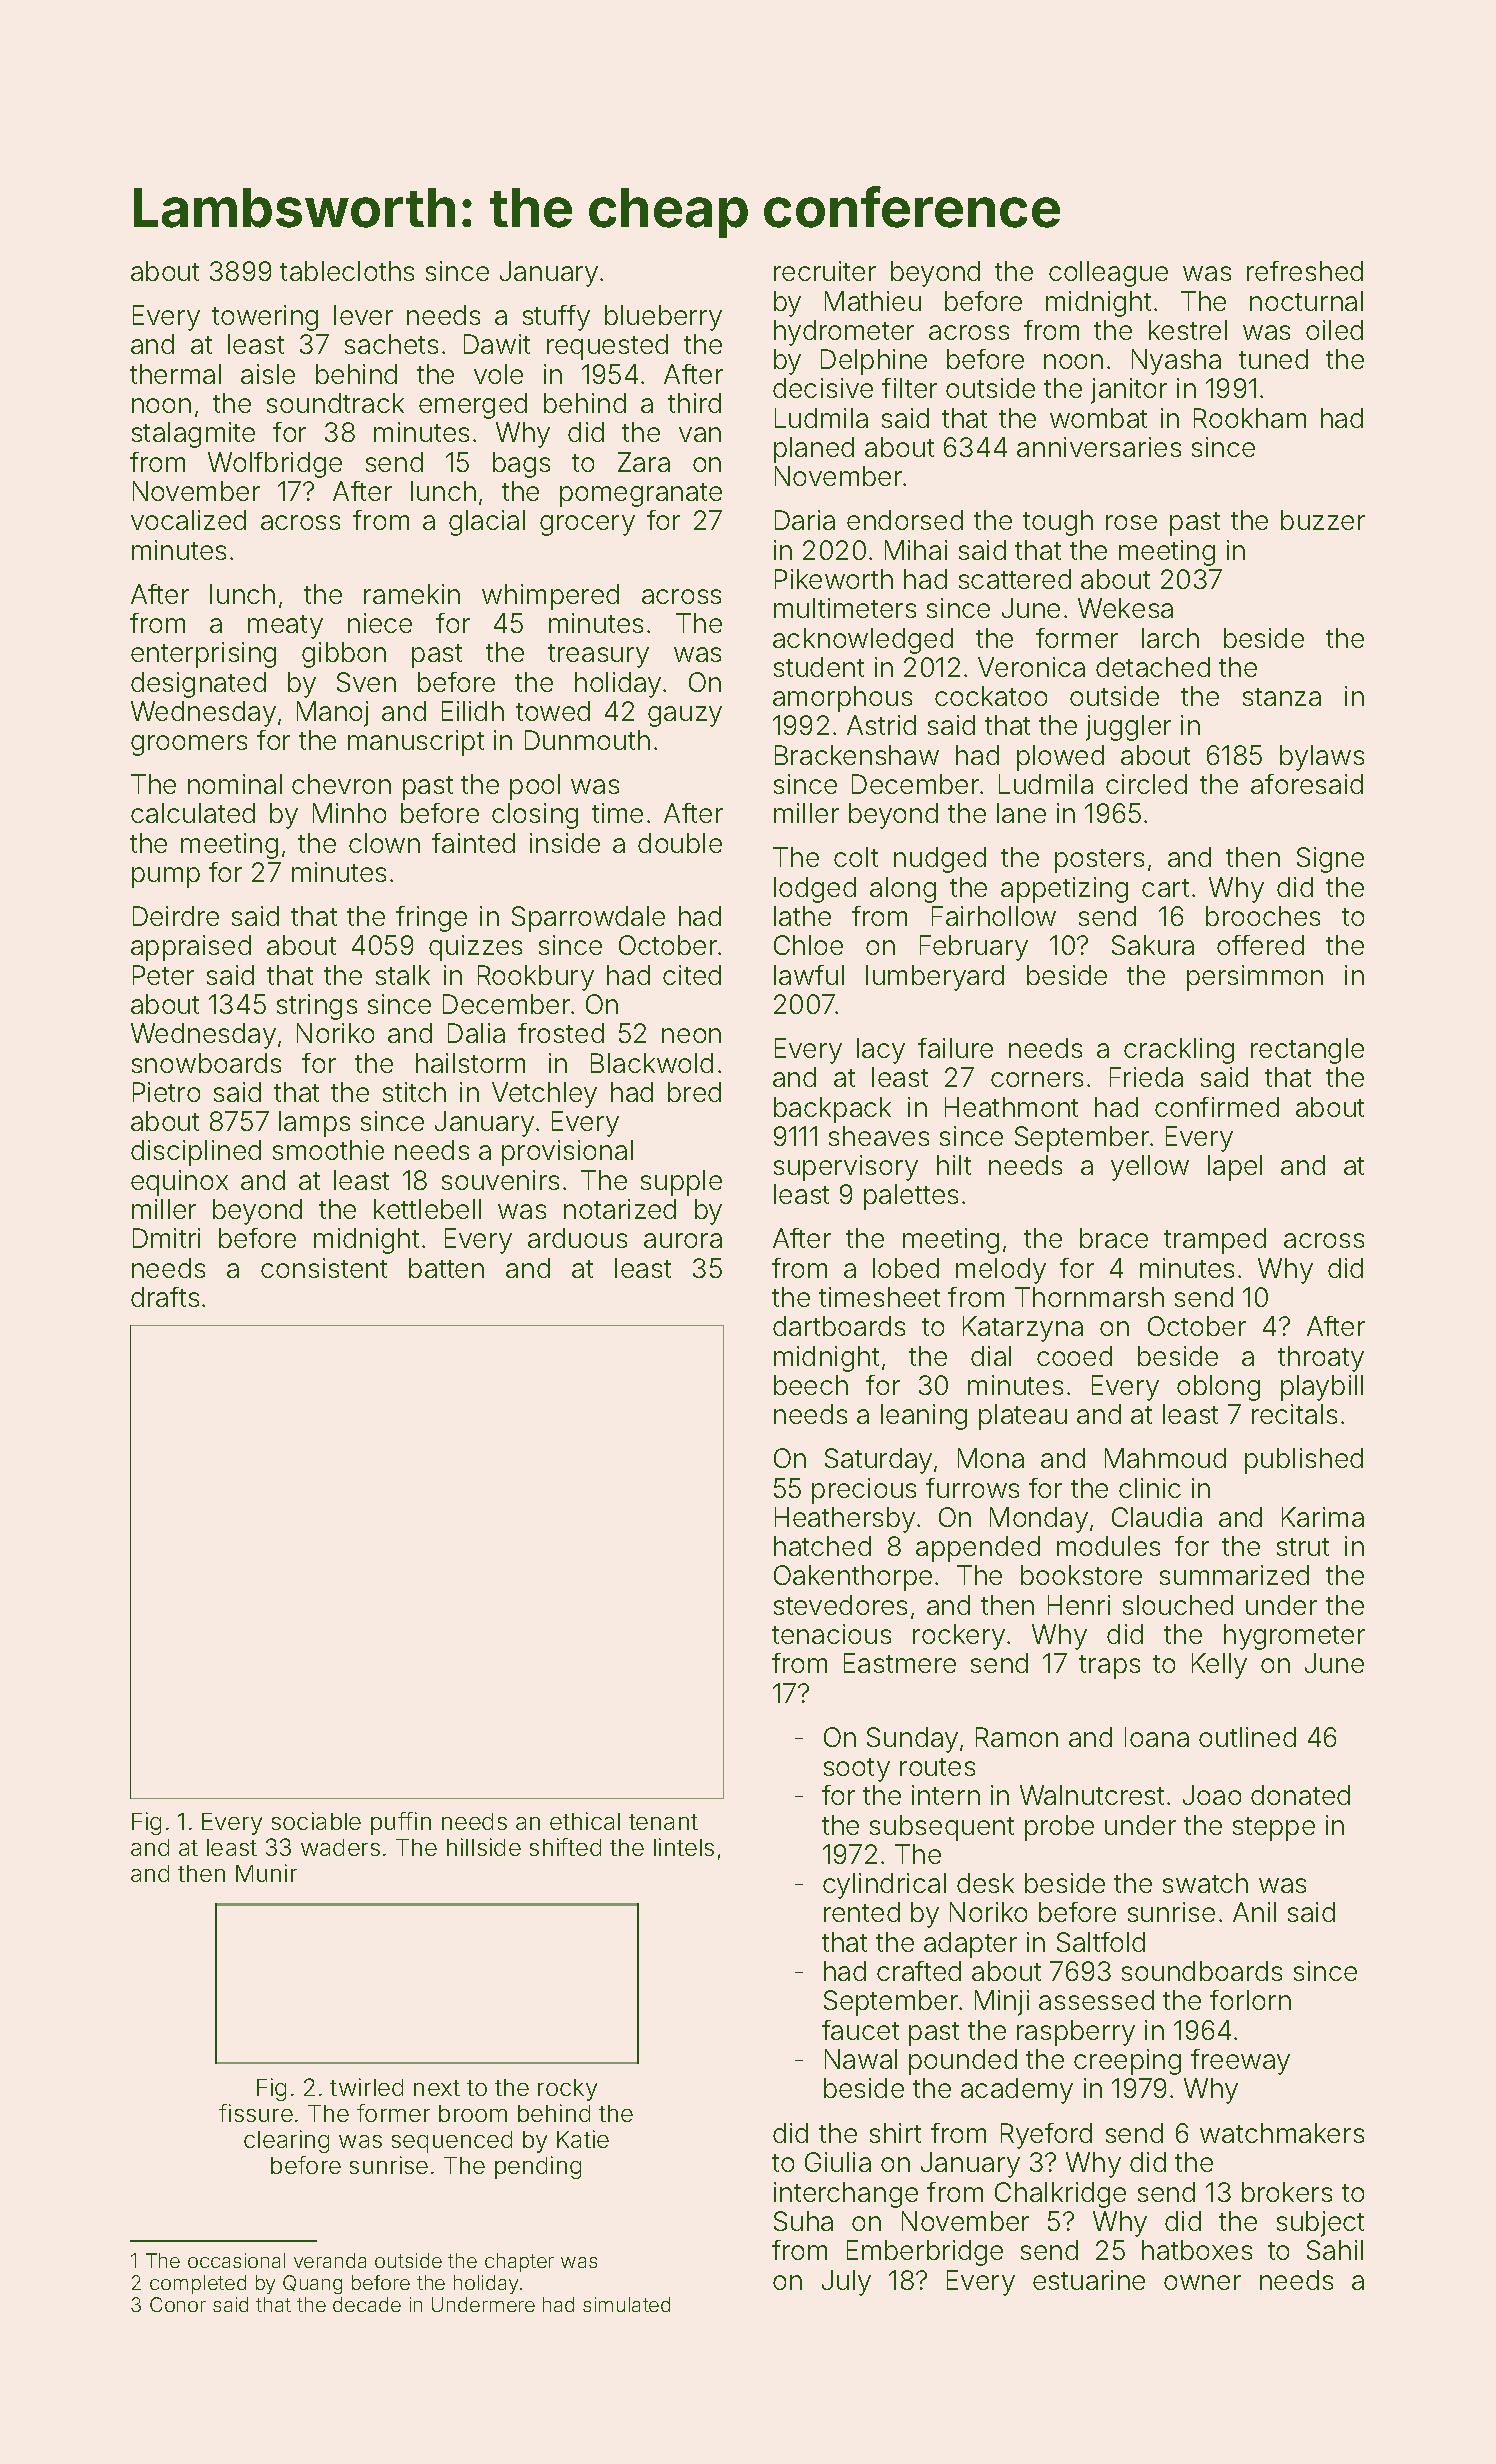 This page has width=1496, height=2464. Describe the element at coordinates (811, 1385) in the page. I see `beech` at that location.
